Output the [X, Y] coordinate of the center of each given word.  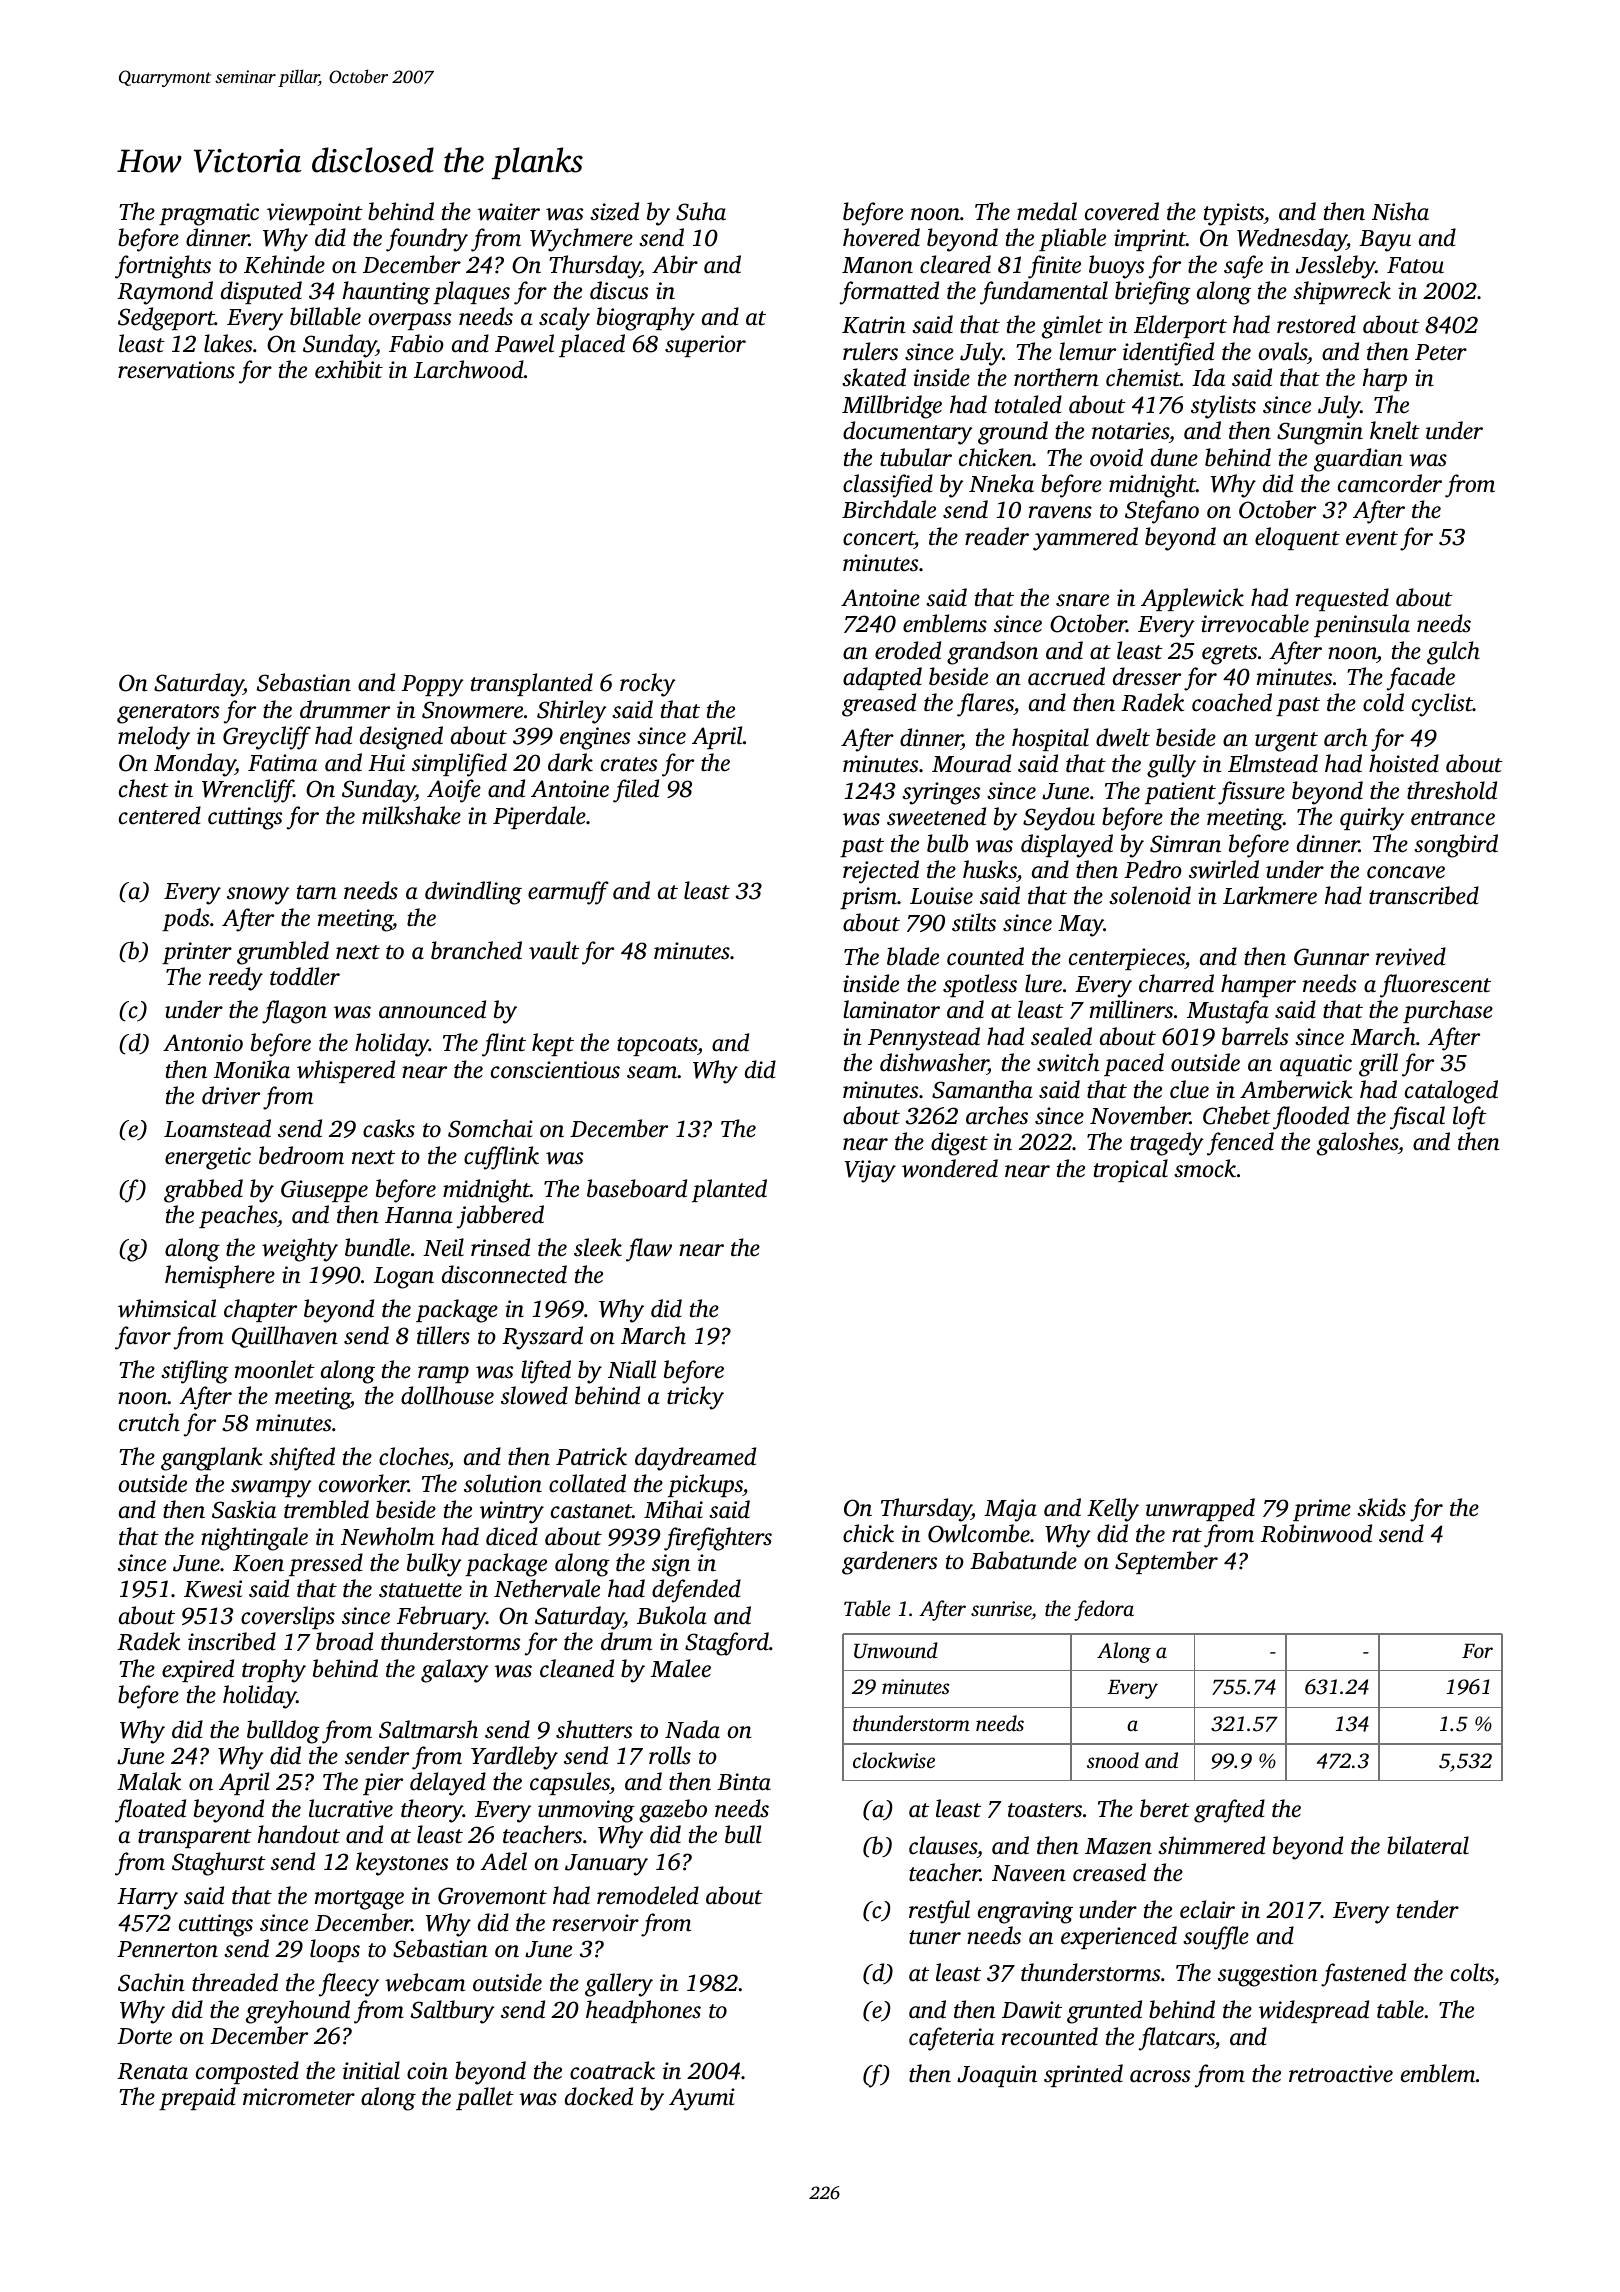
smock [1205, 1168]
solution [503, 1483]
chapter [260, 1310]
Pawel [524, 343]
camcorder [1390, 483]
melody [154, 738]
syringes [941, 793]
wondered [950, 1168]
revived [1411, 956]
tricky [695, 1398]
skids [1381, 1507]
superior [705, 346]
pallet [485, 2098]
